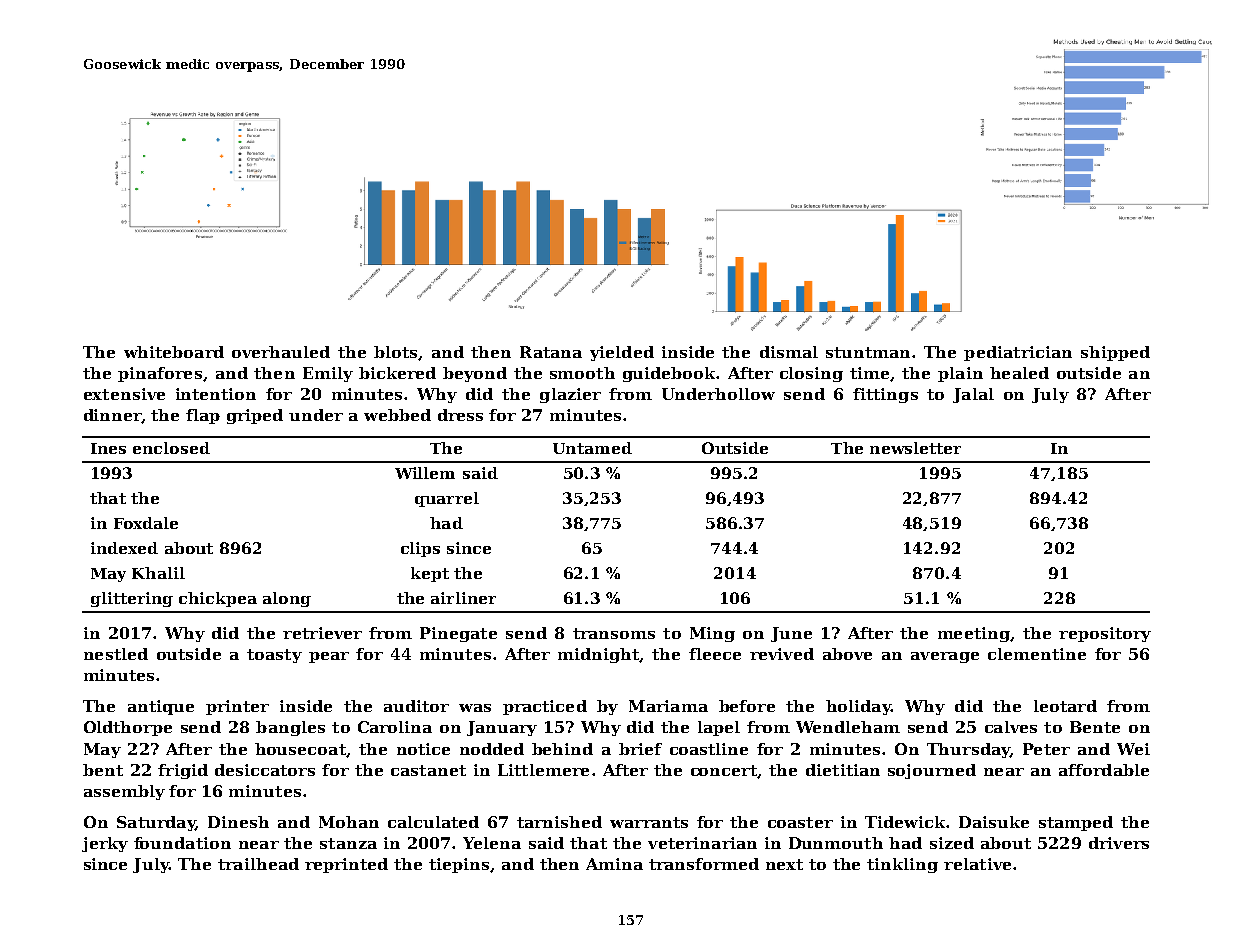  I want to click on newsletter, so click(915, 448).
